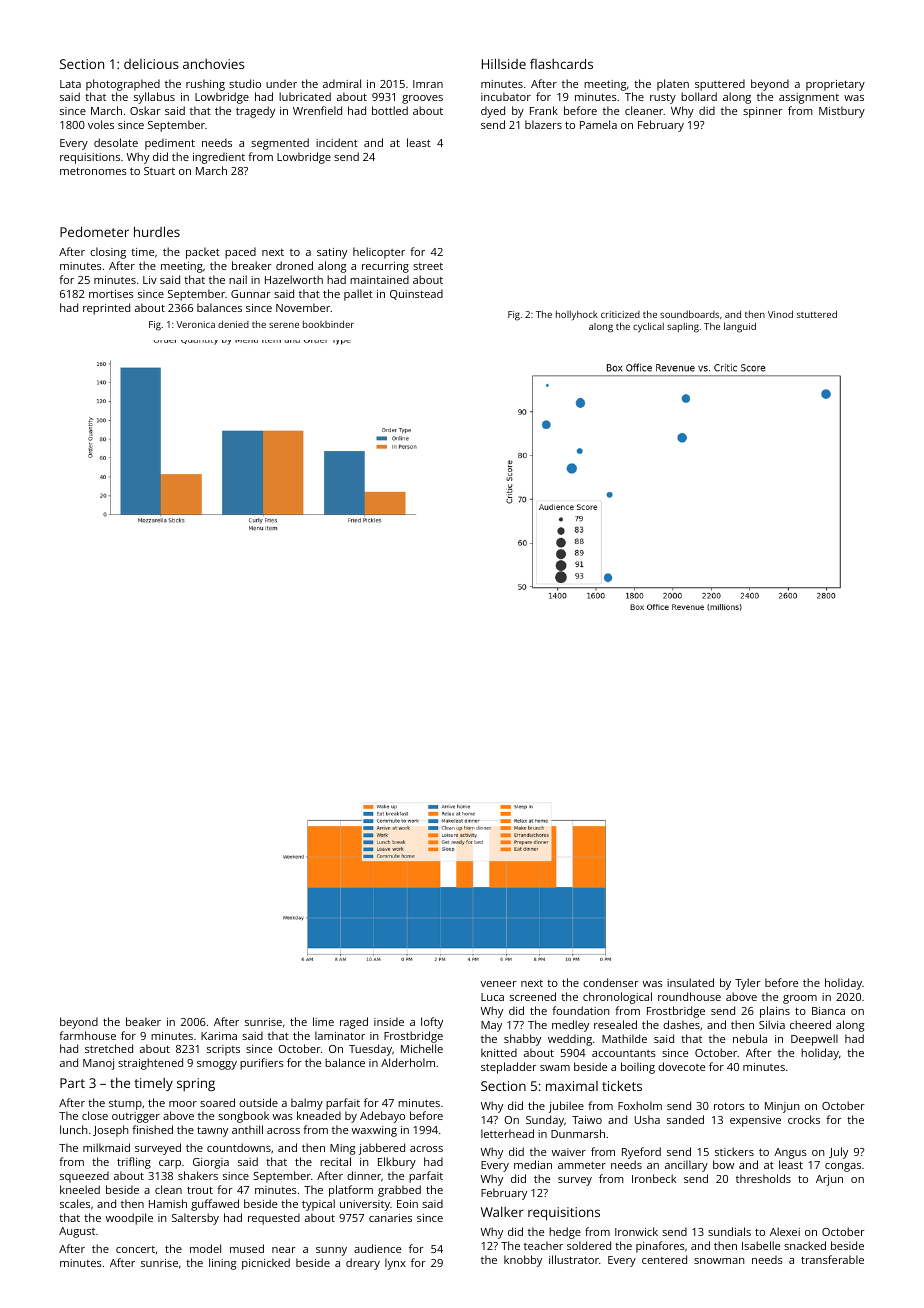 This screenshot has height=1308, width=924. Describe the element at coordinates (195, 324) in the screenshot. I see `Veronica` at that location.
